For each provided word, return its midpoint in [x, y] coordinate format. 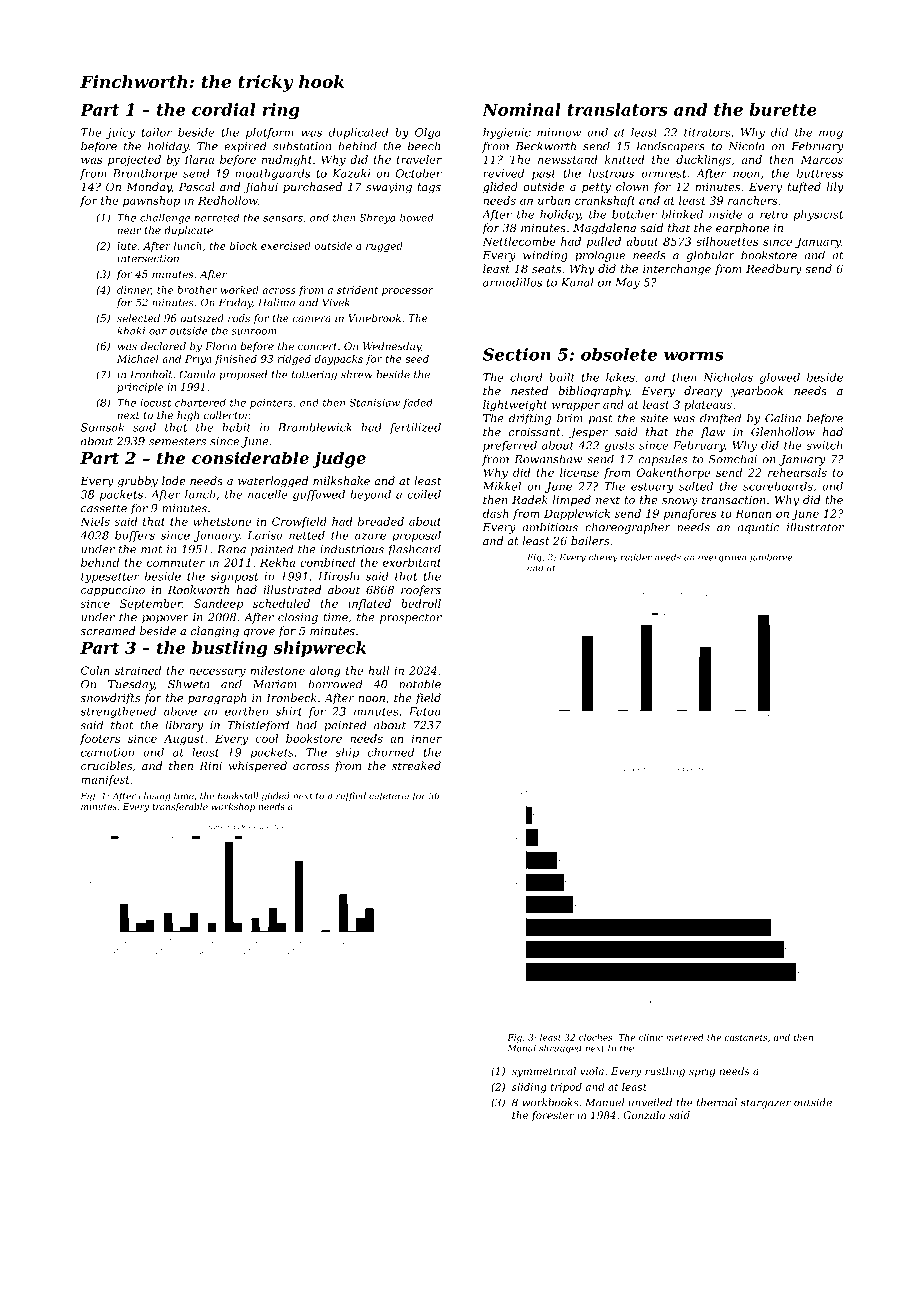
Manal [521, 1048]
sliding [529, 1088]
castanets [746, 1037]
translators [617, 109]
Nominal [521, 109]
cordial [224, 109]
